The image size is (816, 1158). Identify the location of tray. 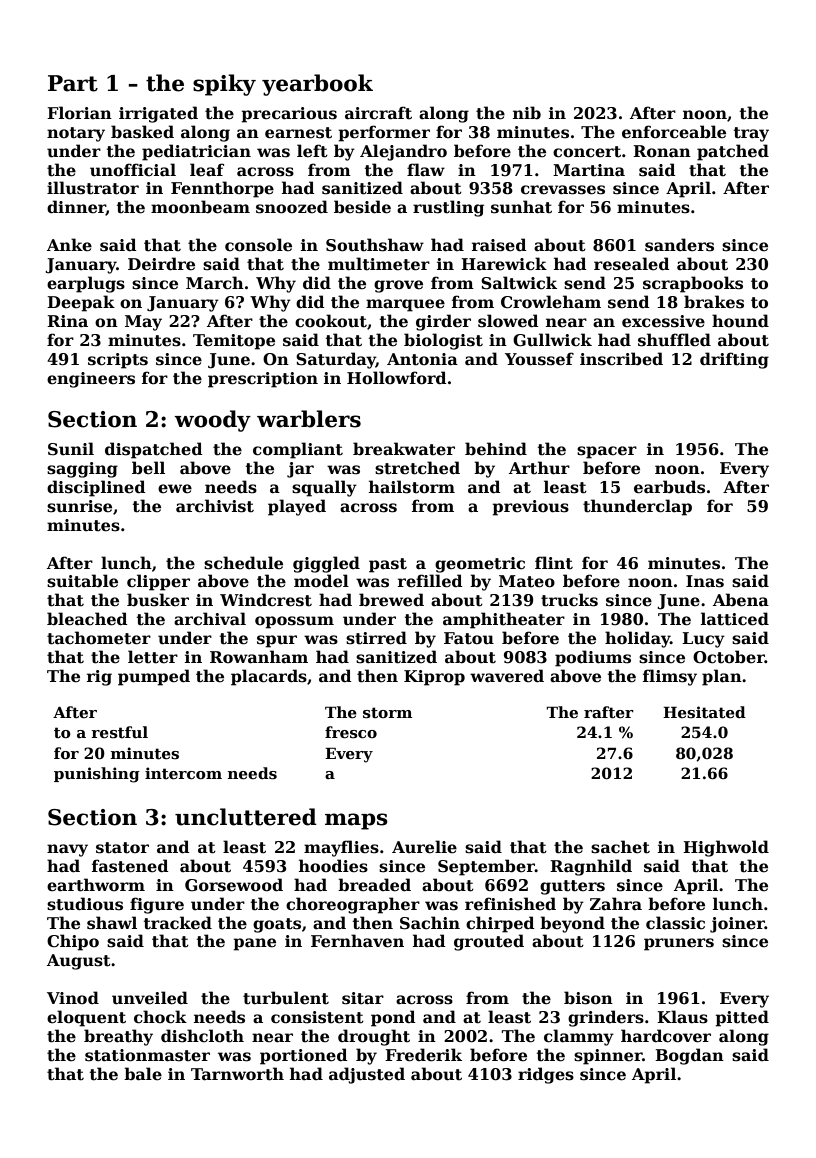
(751, 134).
